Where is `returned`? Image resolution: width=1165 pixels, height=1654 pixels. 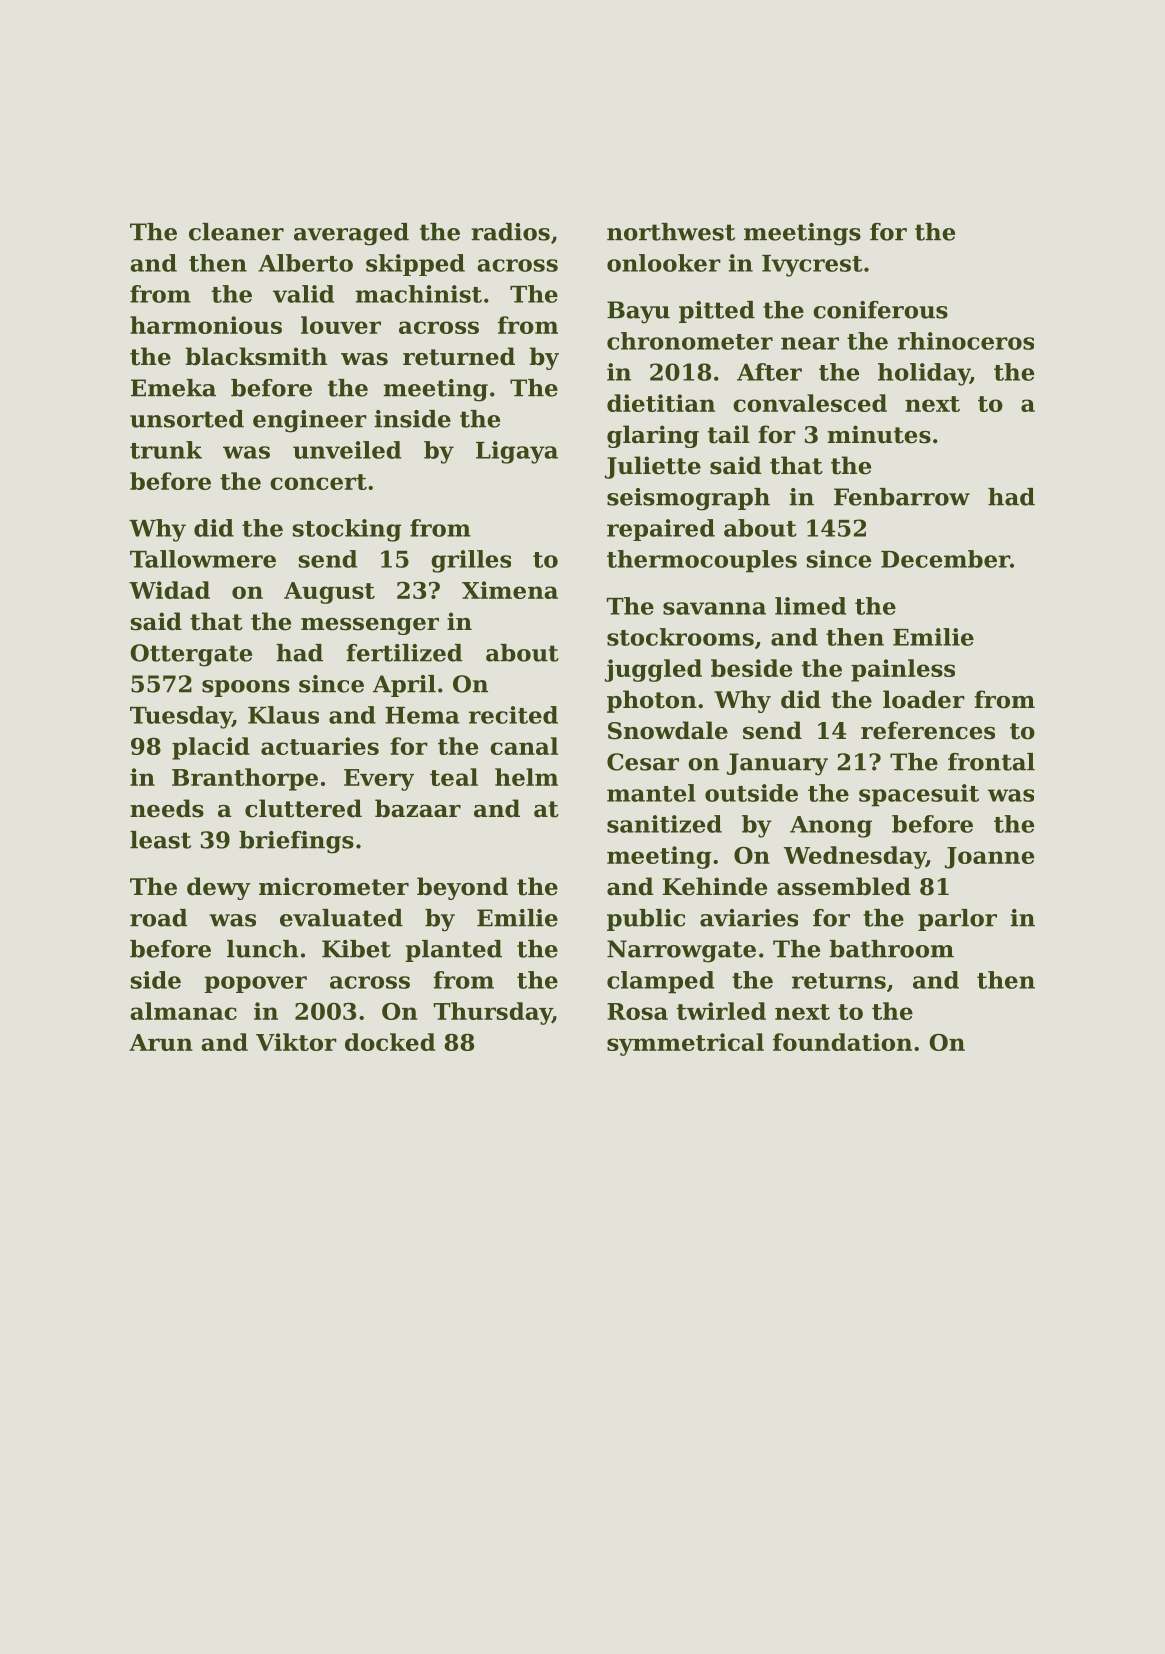
returned is located at coordinates (459, 356).
